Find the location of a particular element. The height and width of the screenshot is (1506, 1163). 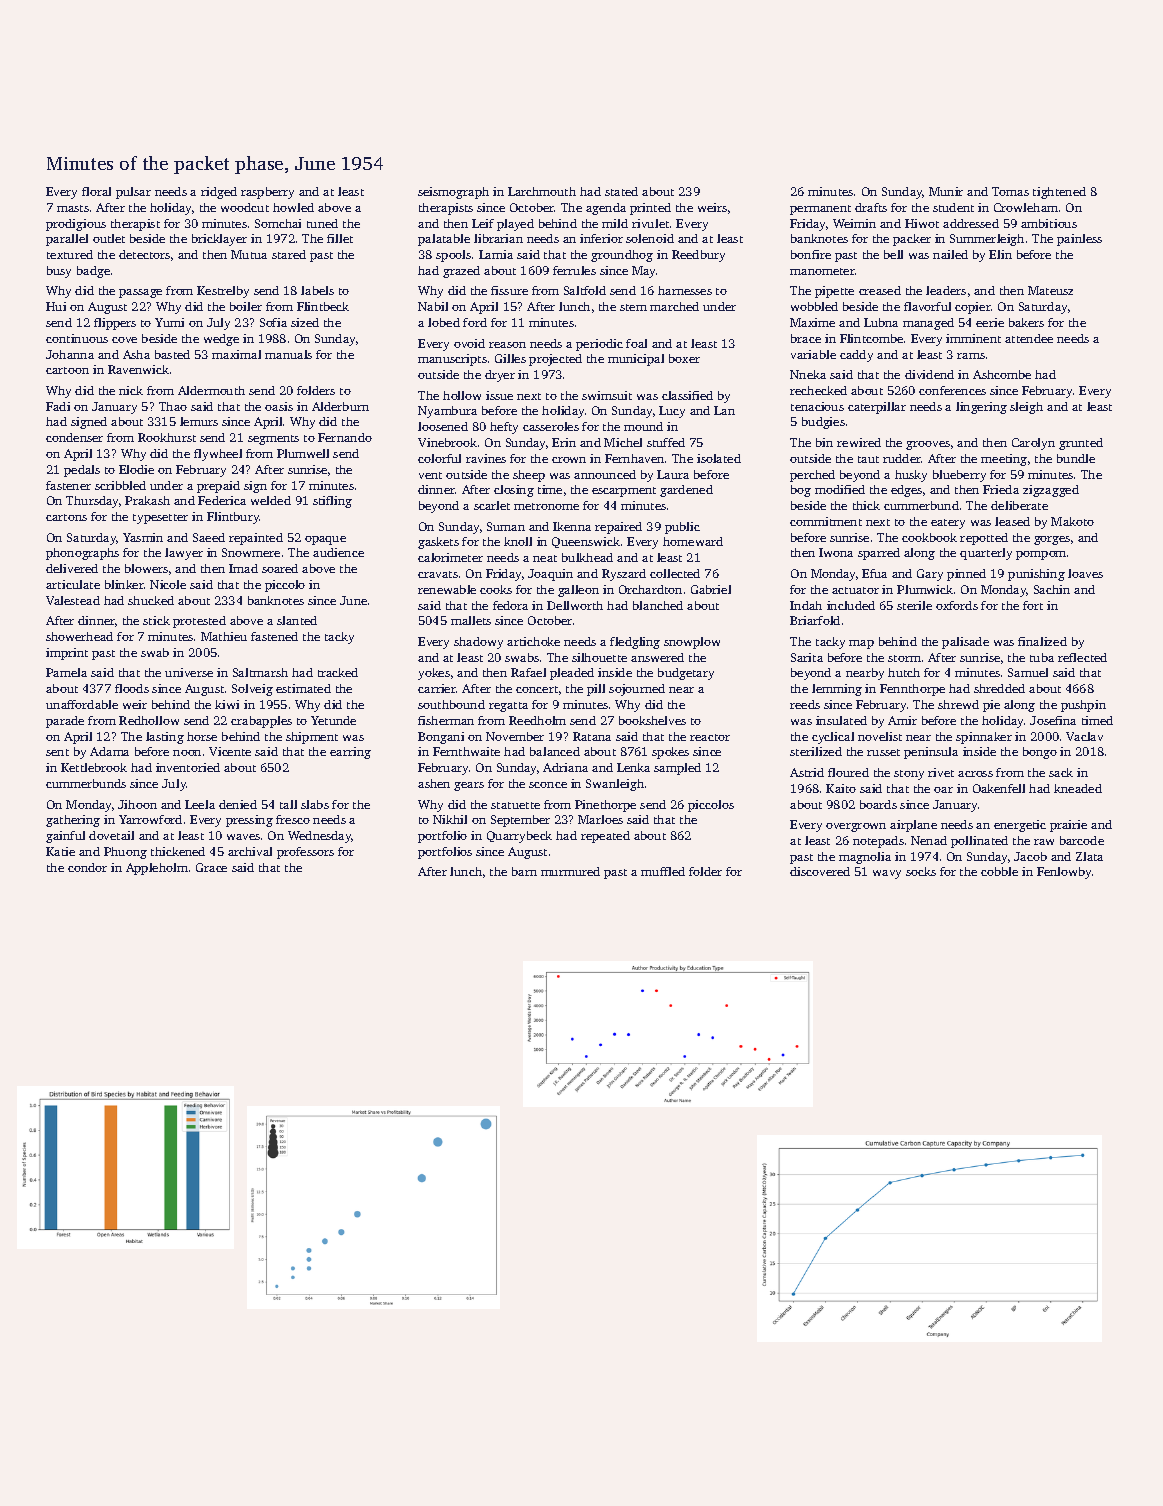

painless is located at coordinates (1079, 240).
